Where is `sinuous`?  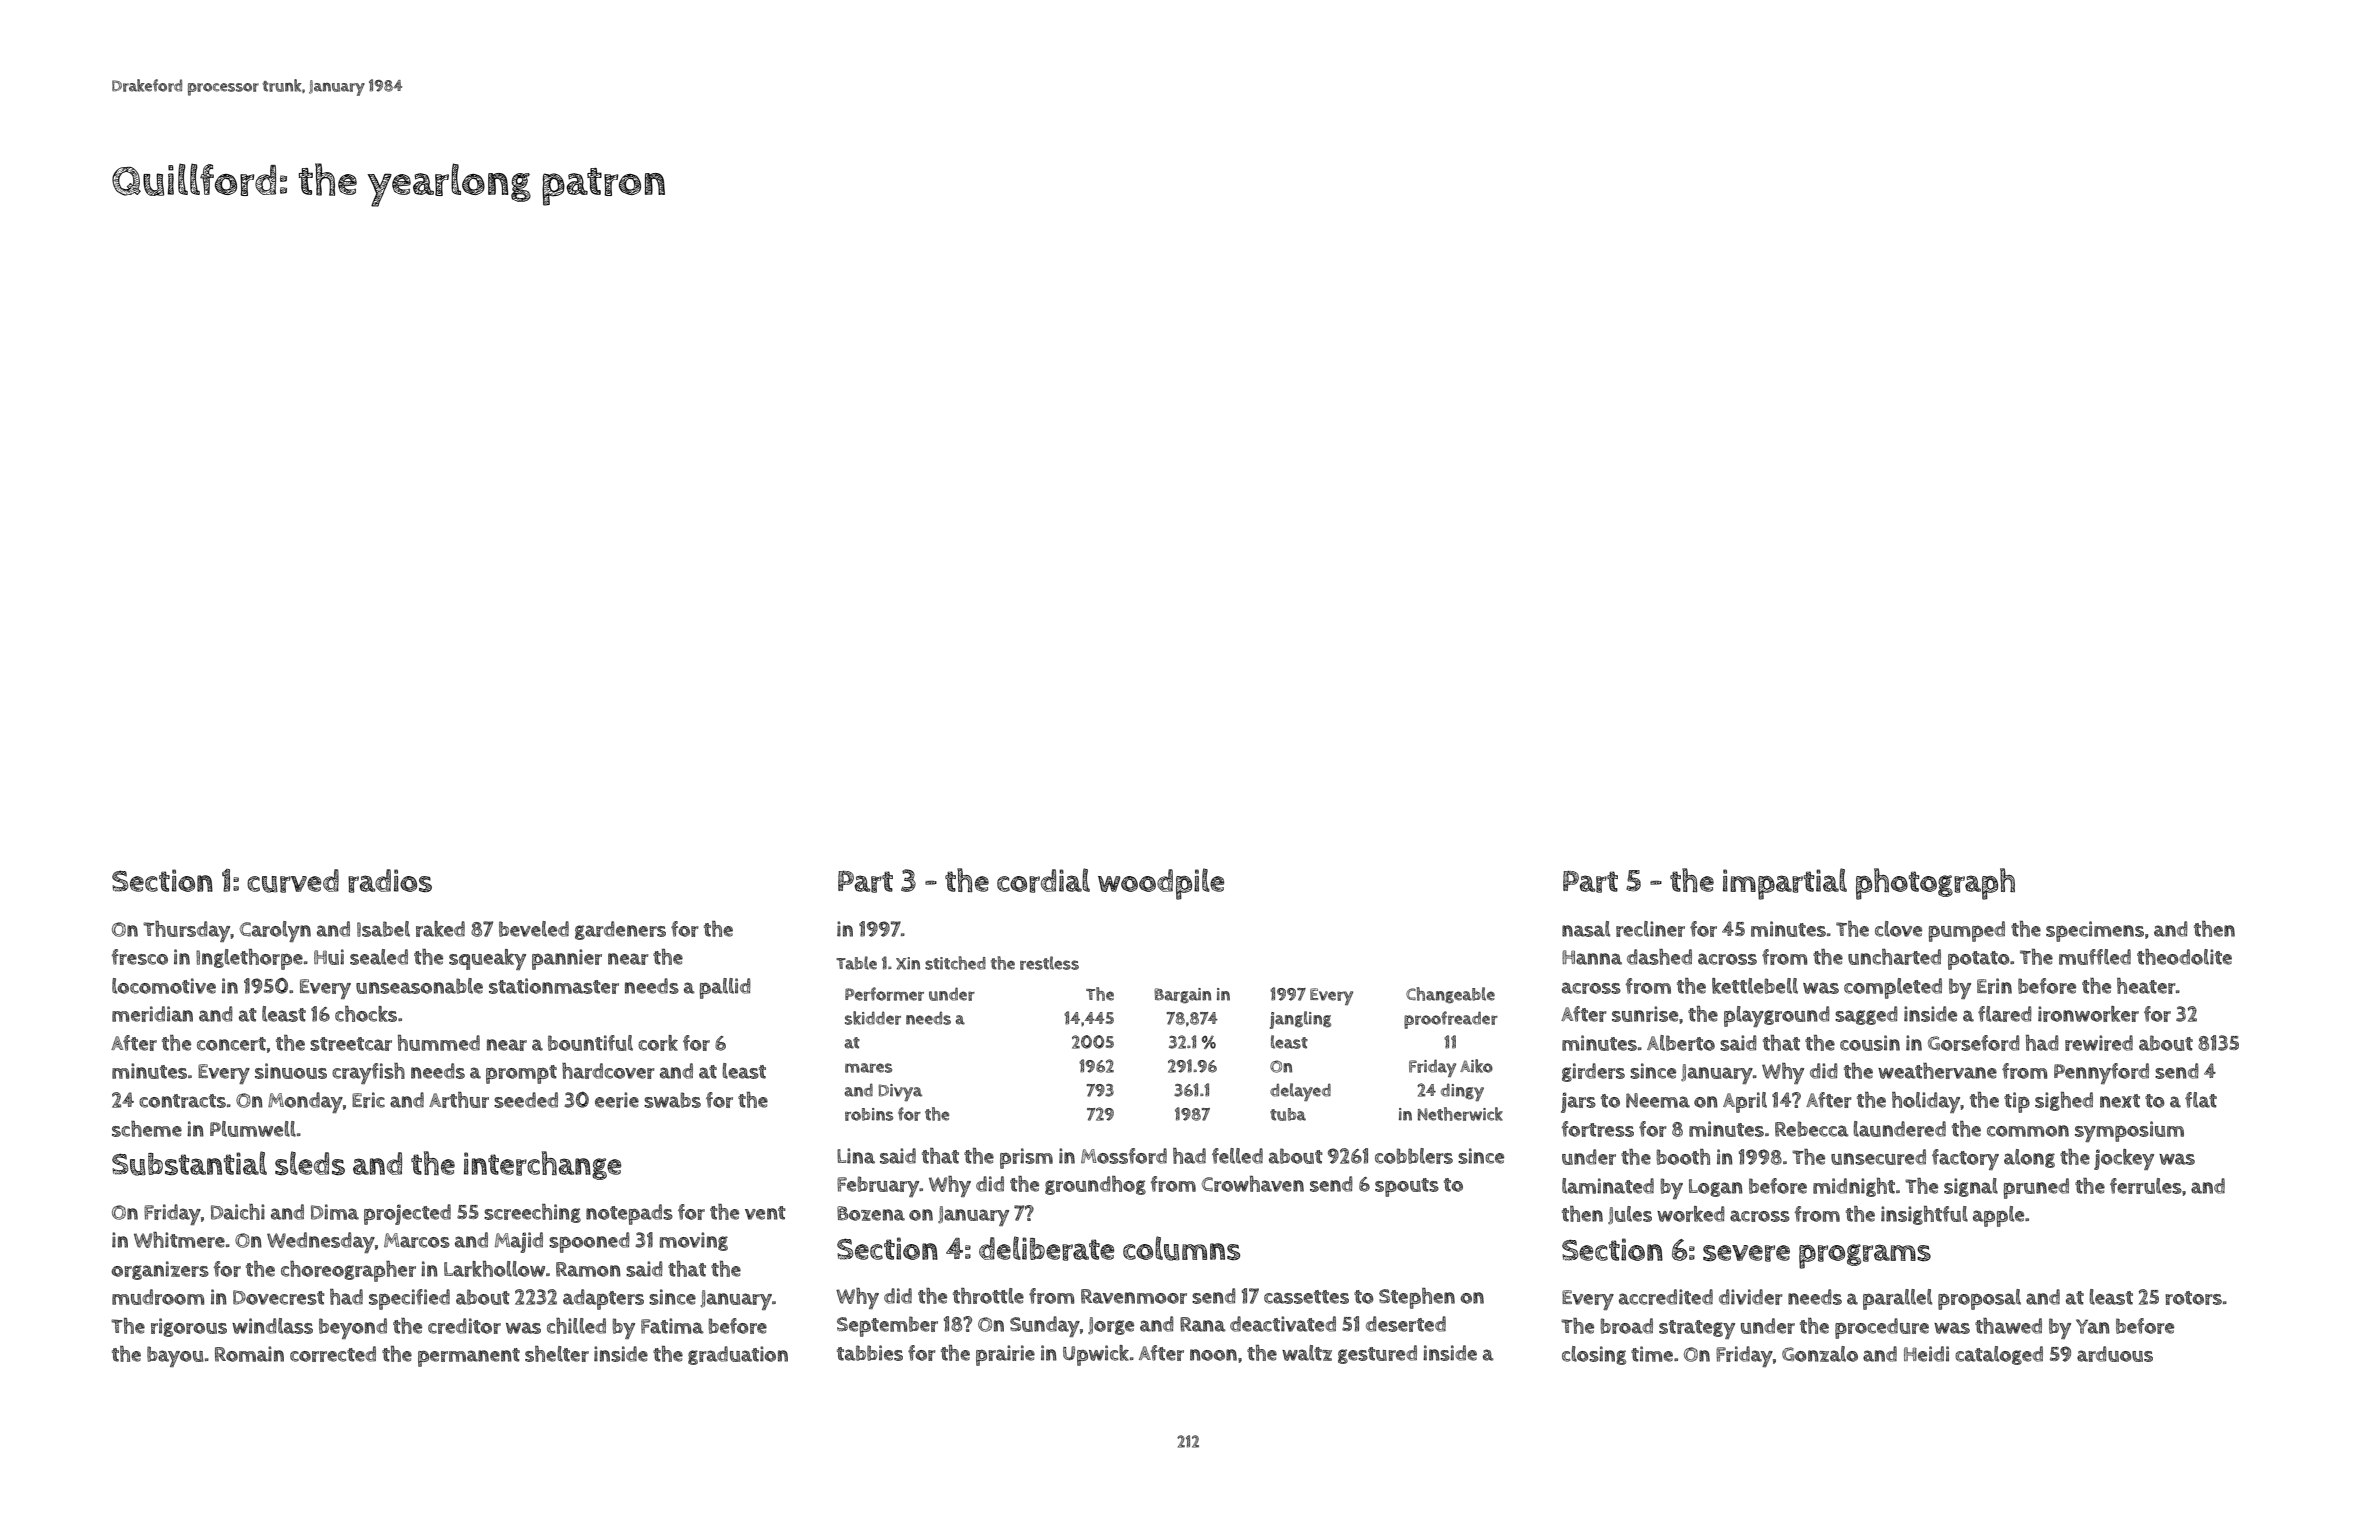
sinuous is located at coordinates (291, 1071).
